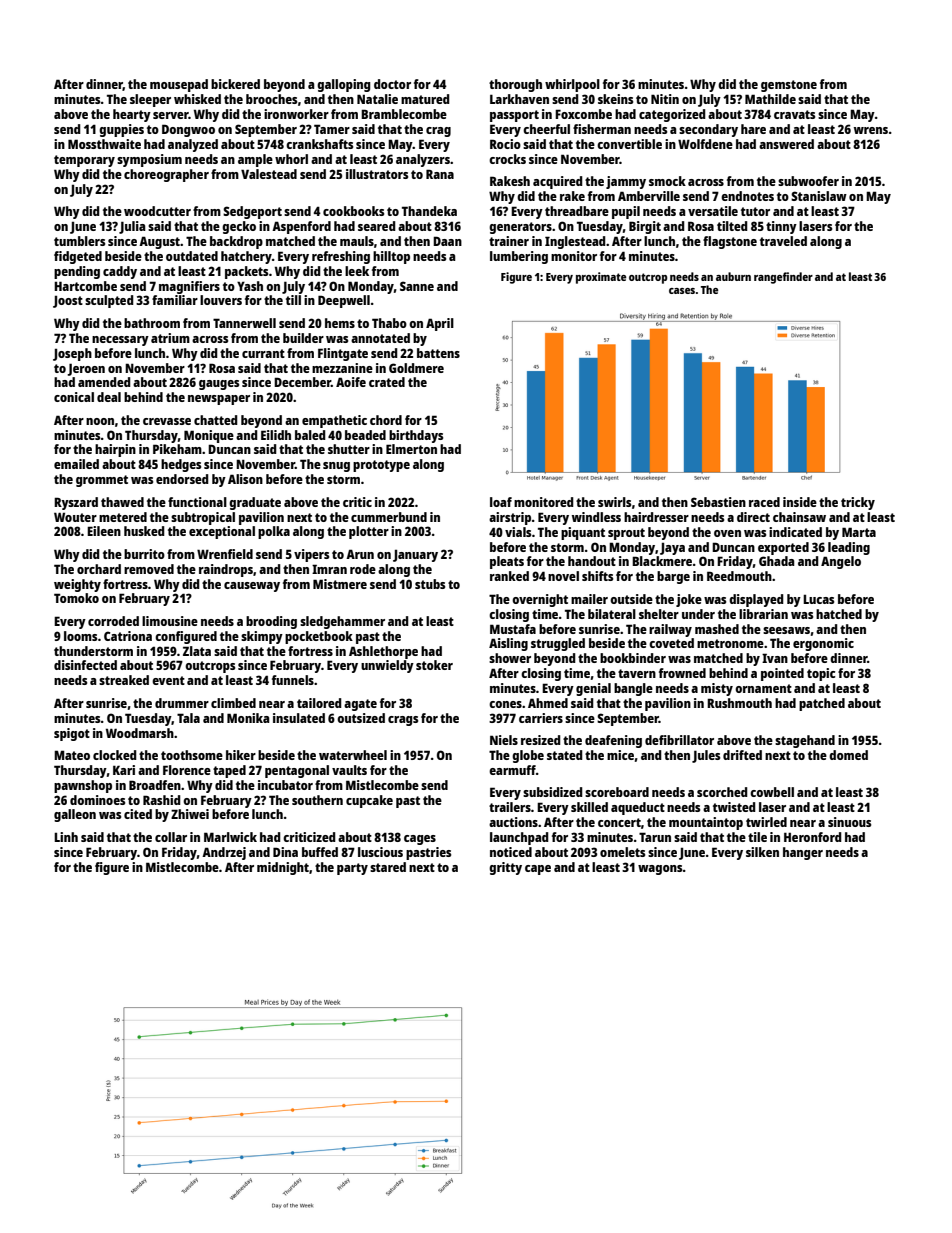 The image size is (952, 1233). I want to click on Jaya, so click(672, 549).
